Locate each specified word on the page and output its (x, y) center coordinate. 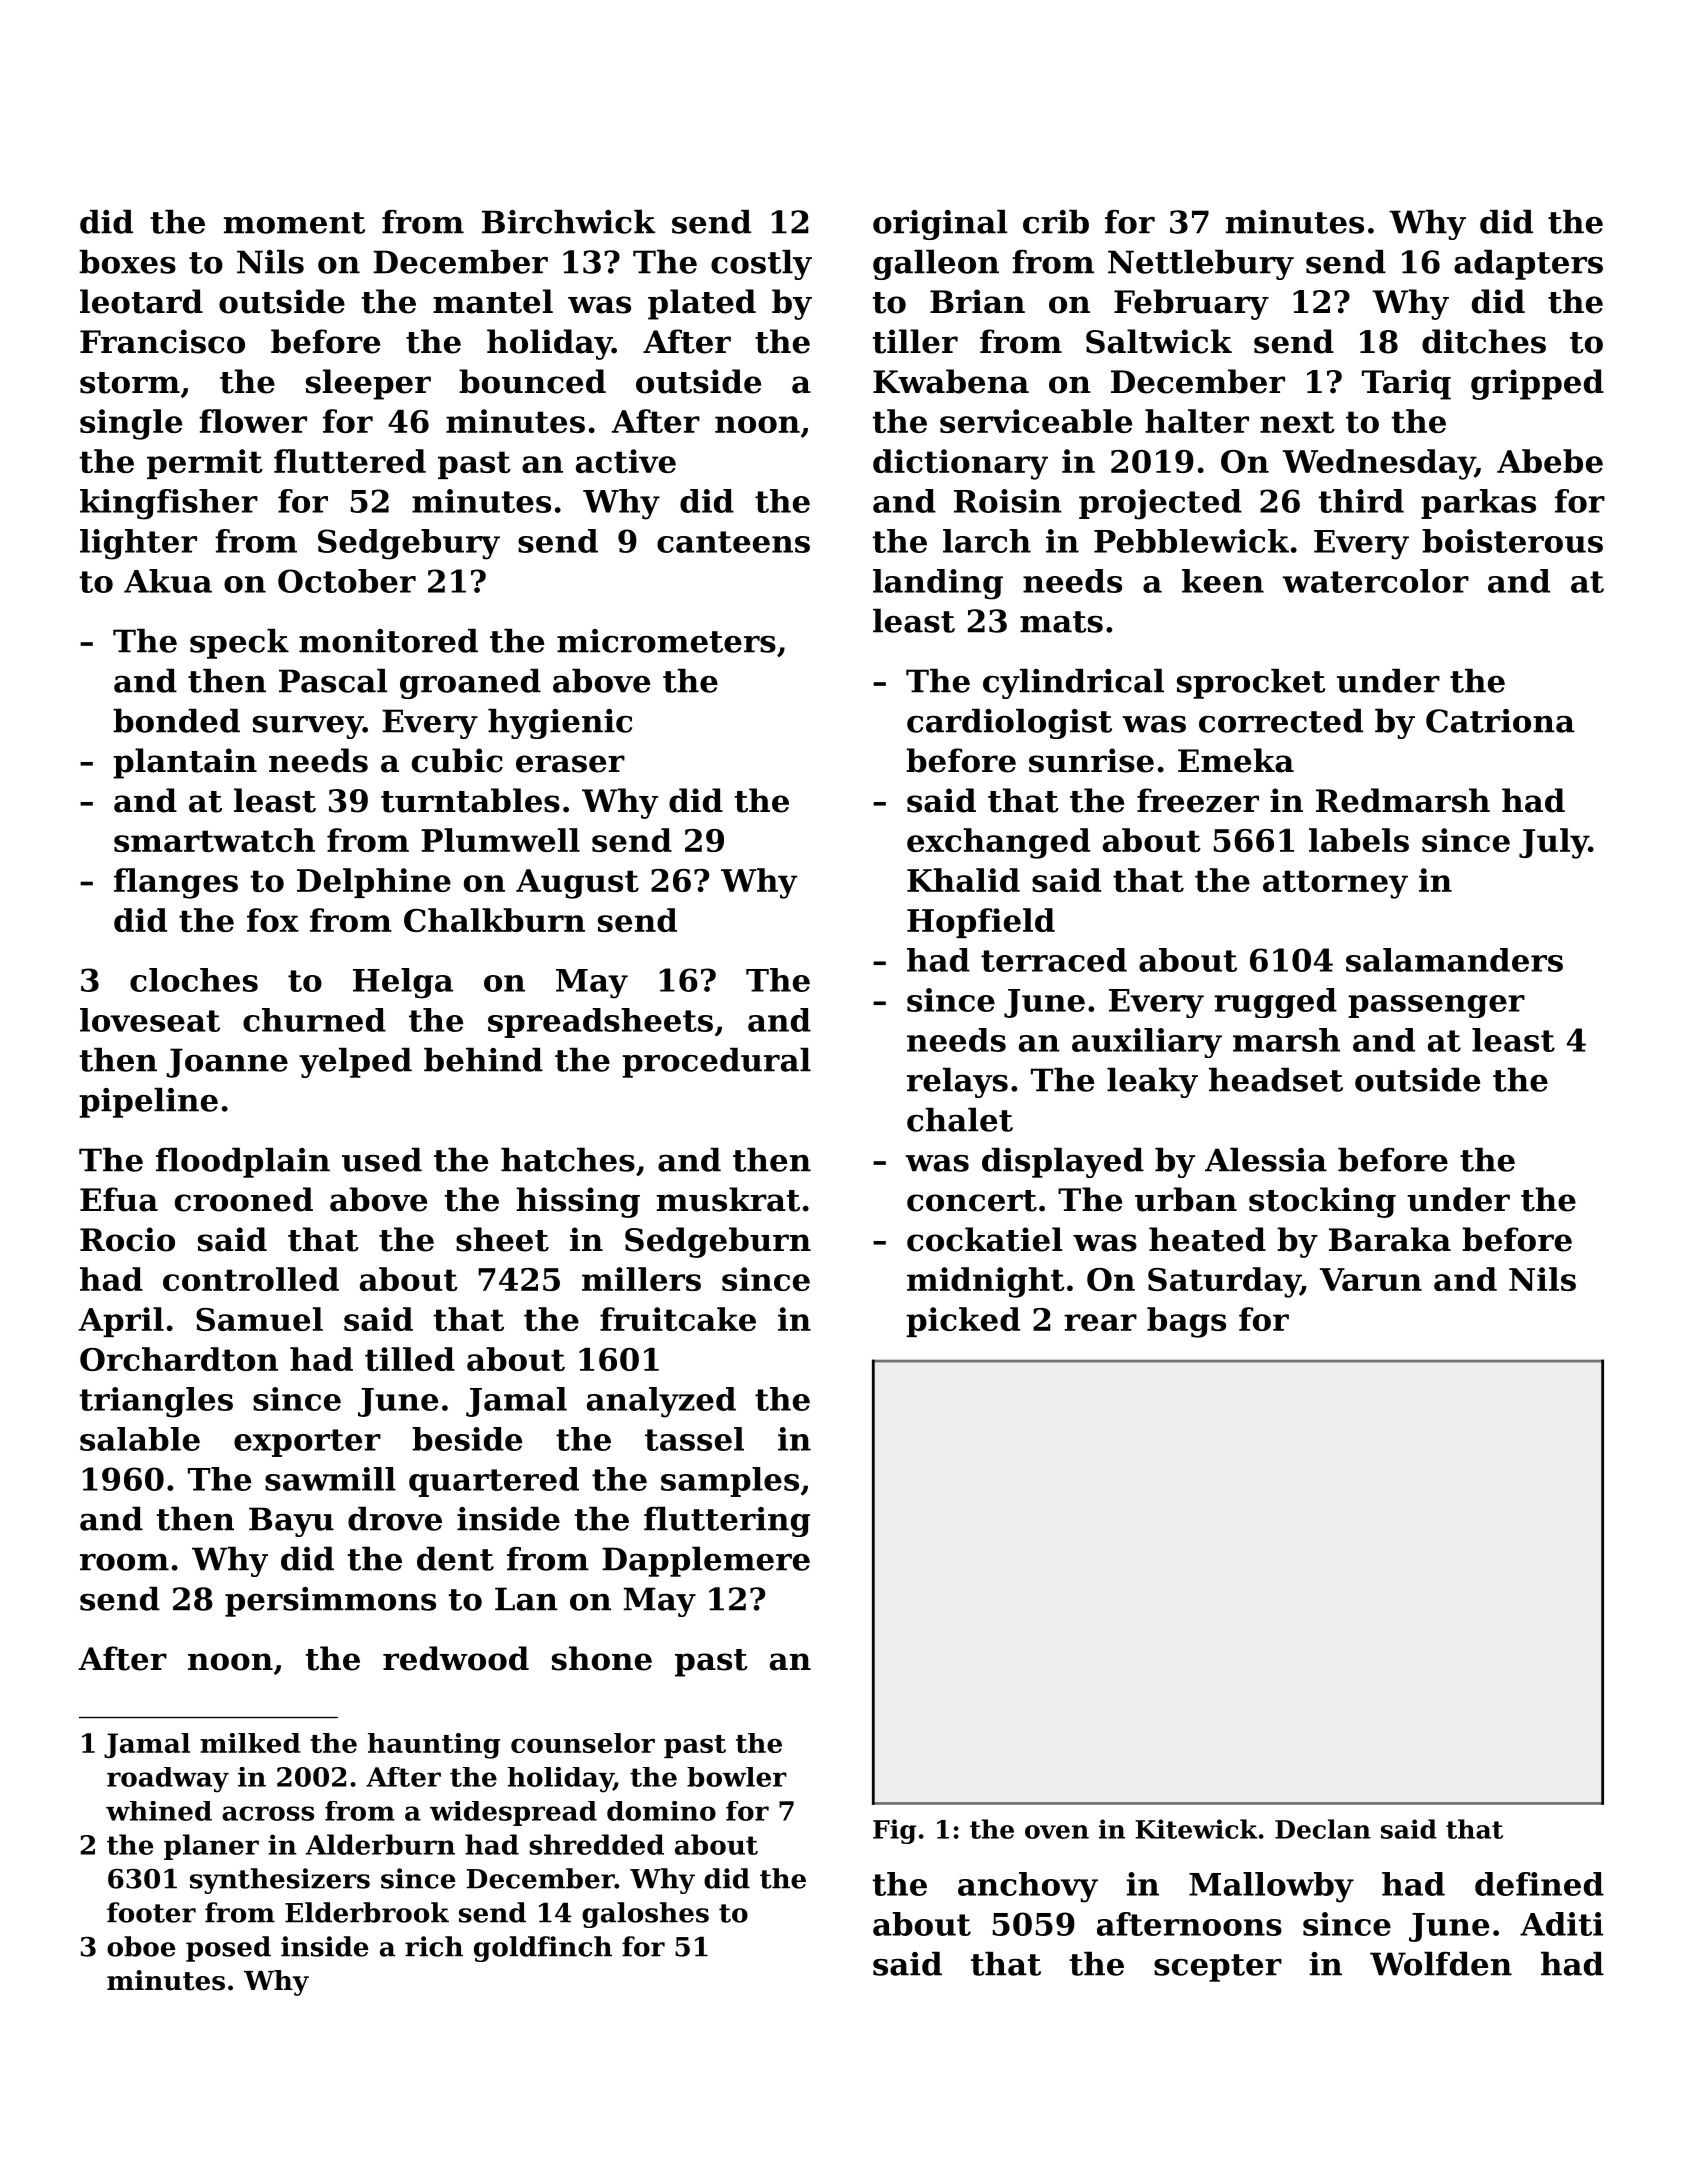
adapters (1528, 264)
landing (938, 584)
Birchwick (568, 221)
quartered (494, 1482)
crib (1056, 221)
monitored (388, 640)
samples (730, 1482)
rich (434, 1946)
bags (1186, 1322)
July (1554, 843)
